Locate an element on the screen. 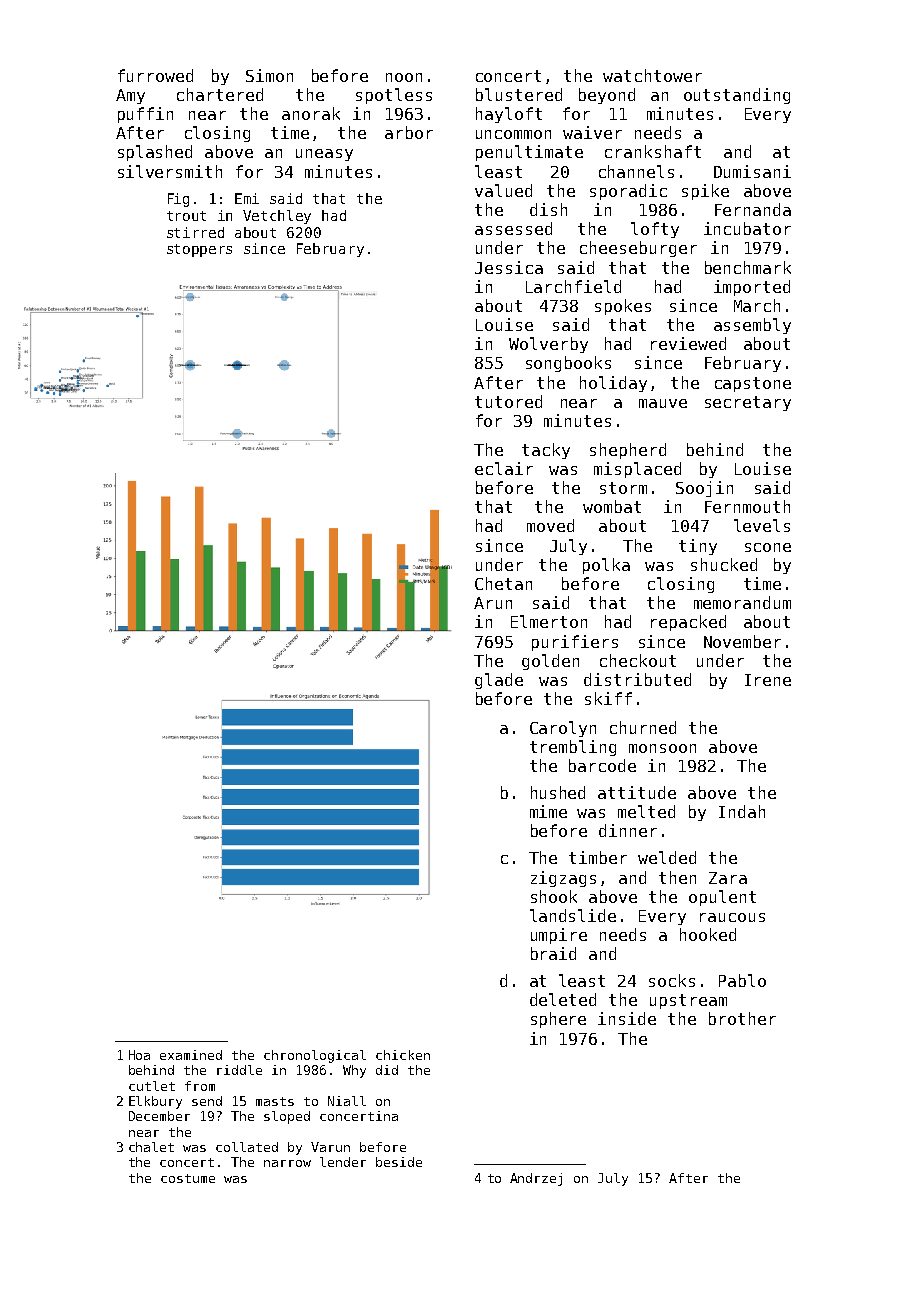 The image size is (908, 1316). costume is located at coordinates (188, 1178).
